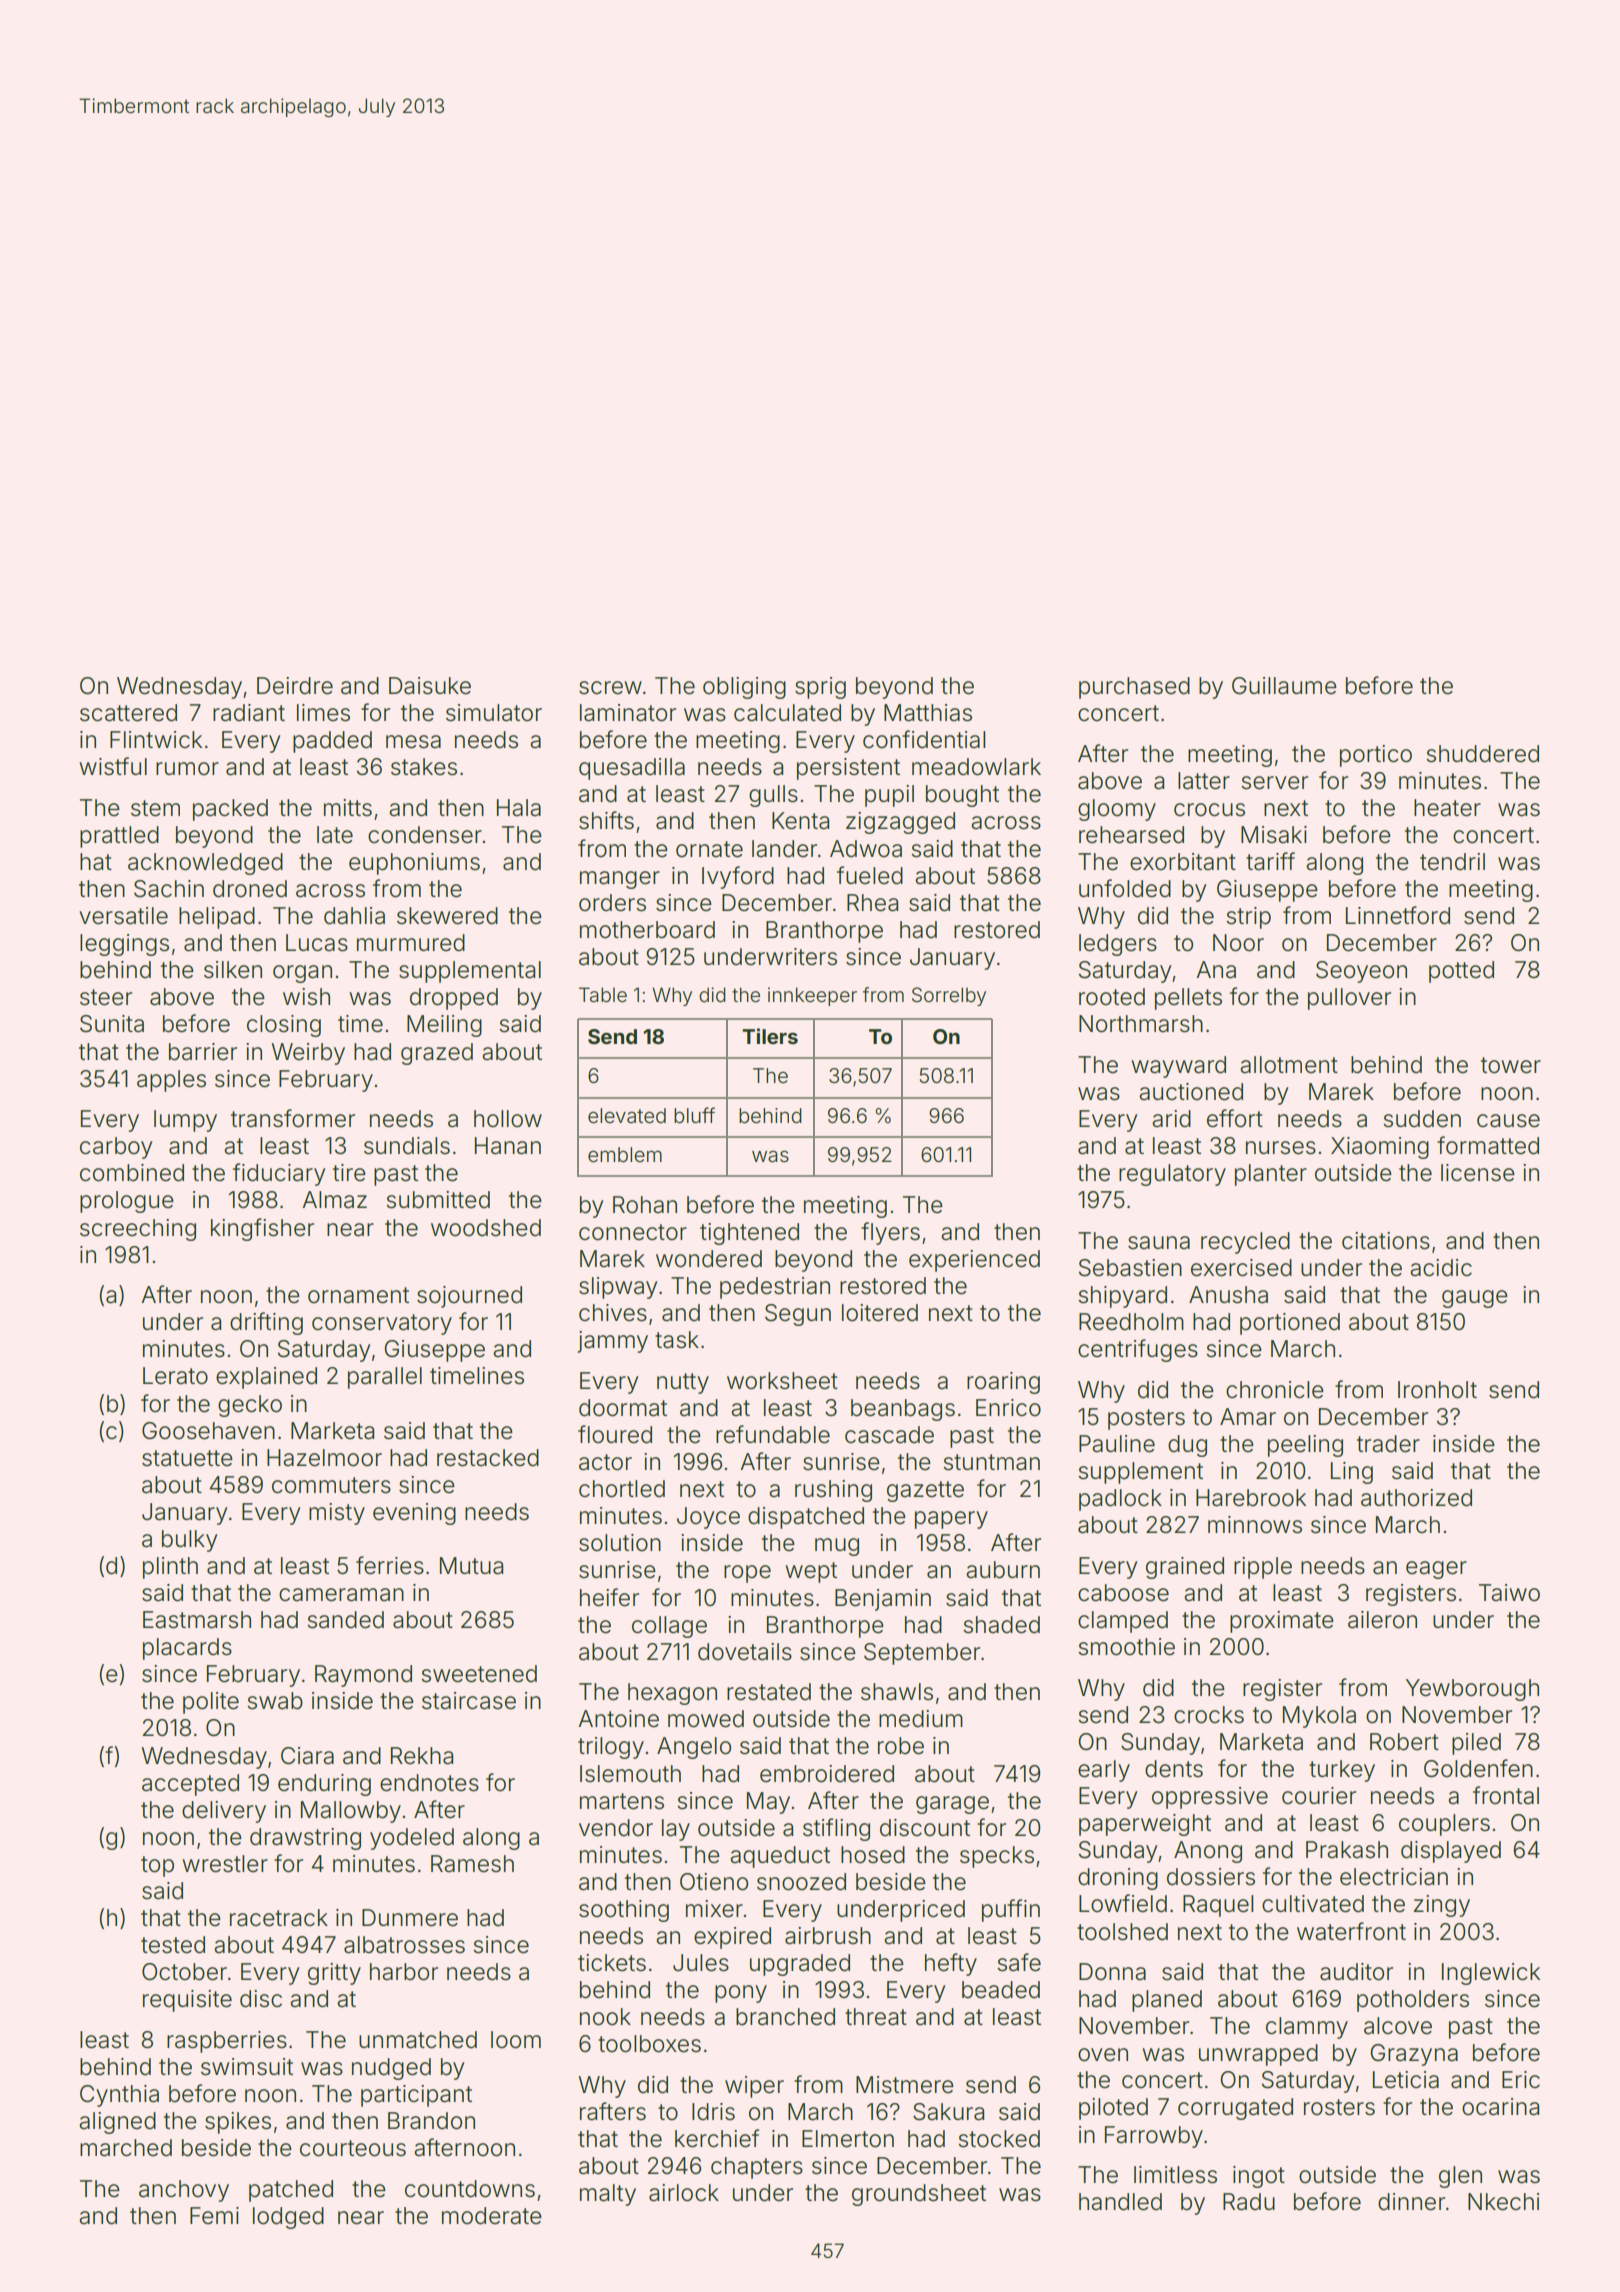 The height and width of the screenshot is (2292, 1620). I want to click on shifts, so click(606, 820).
